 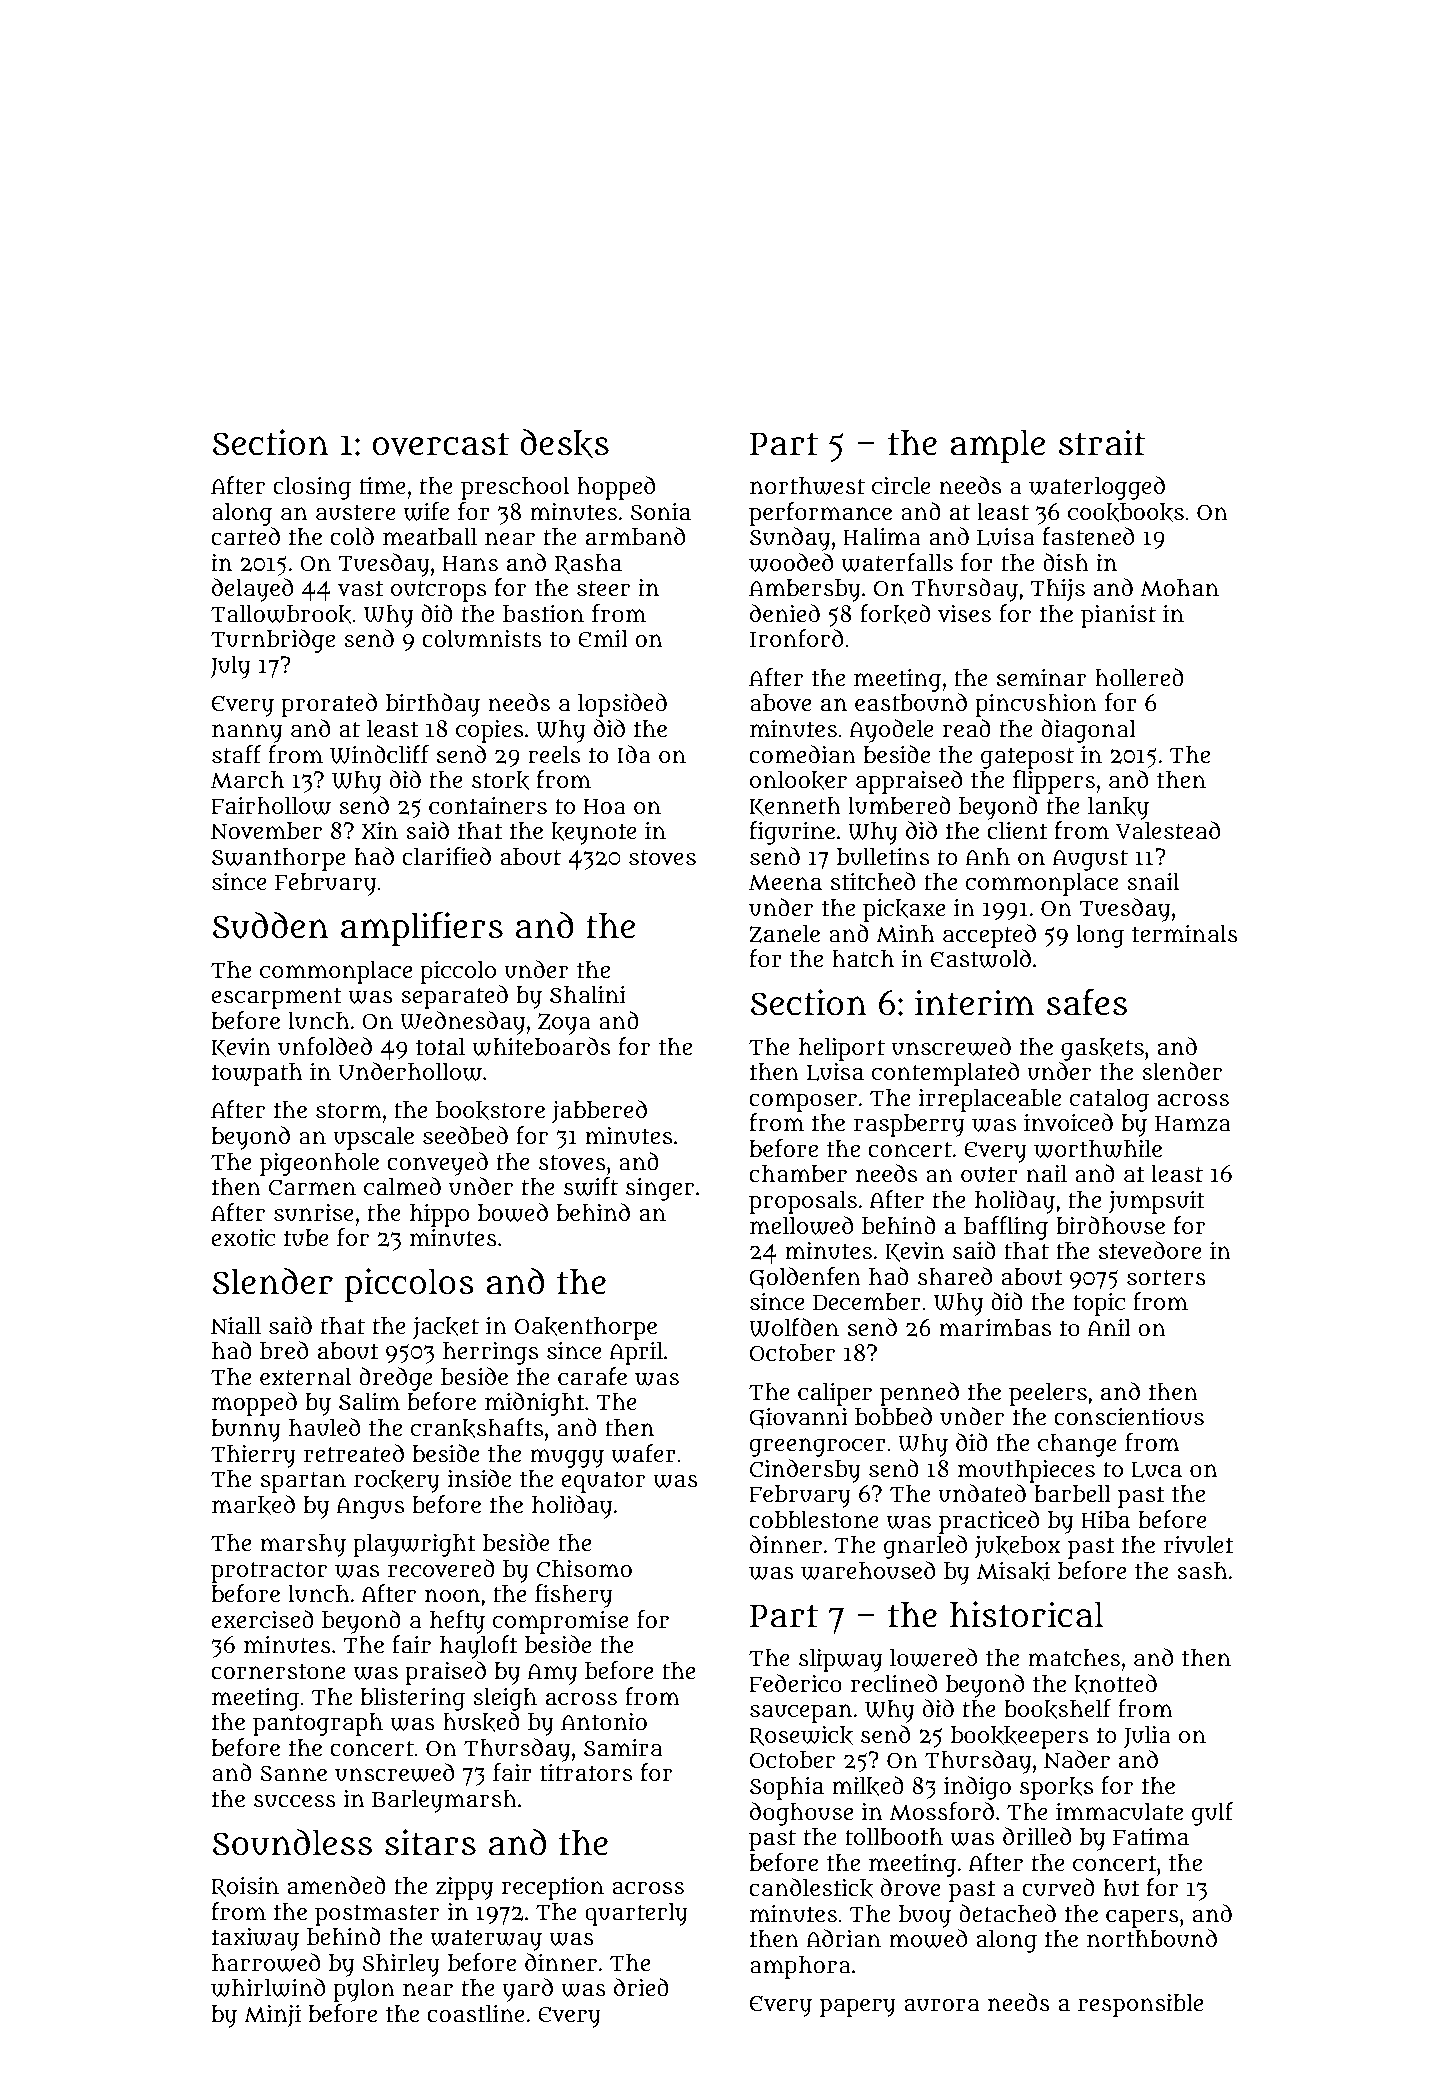 I want to click on conscientious, so click(x=1129, y=1416).
